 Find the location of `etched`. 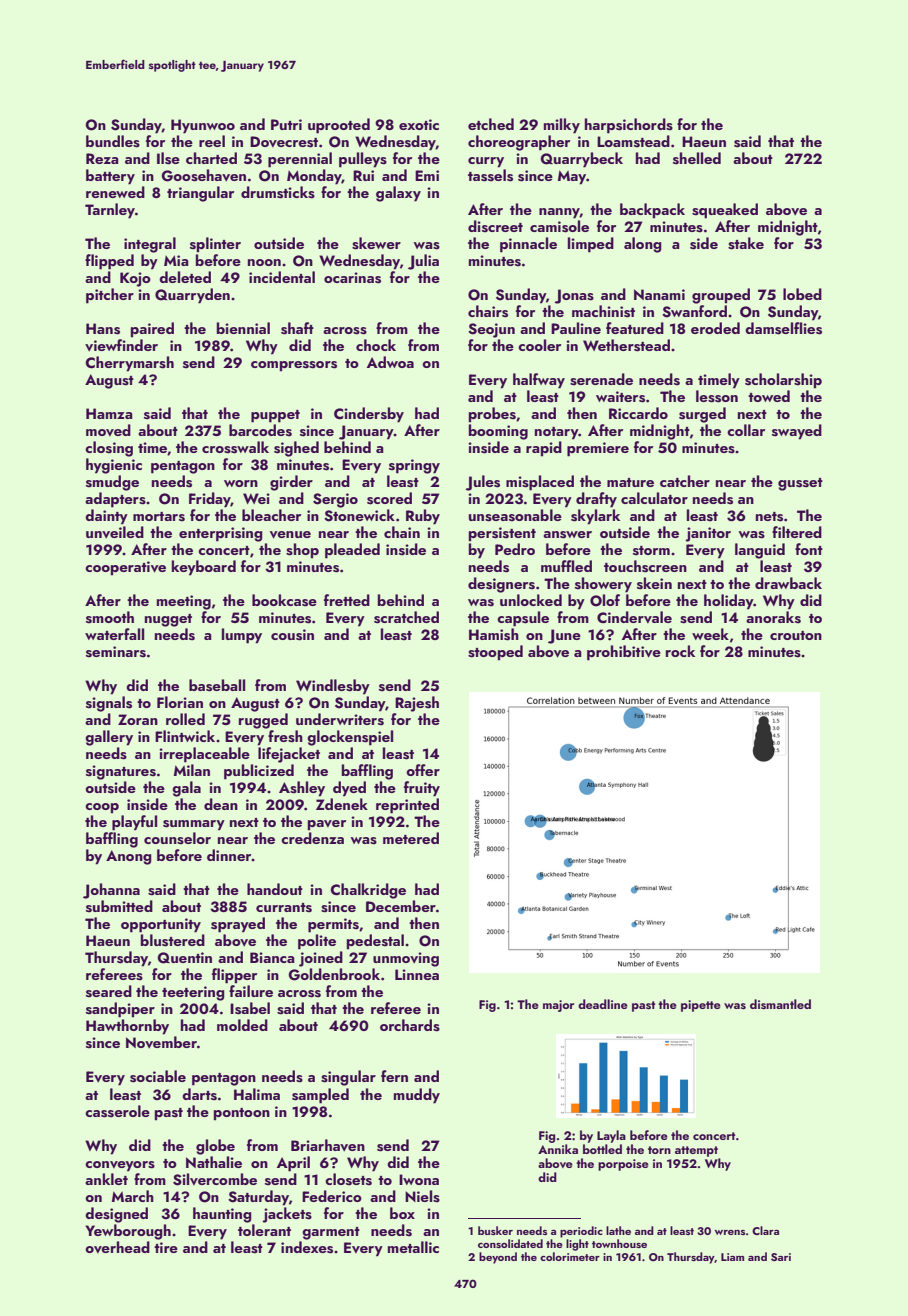

etched is located at coordinates (491, 124).
